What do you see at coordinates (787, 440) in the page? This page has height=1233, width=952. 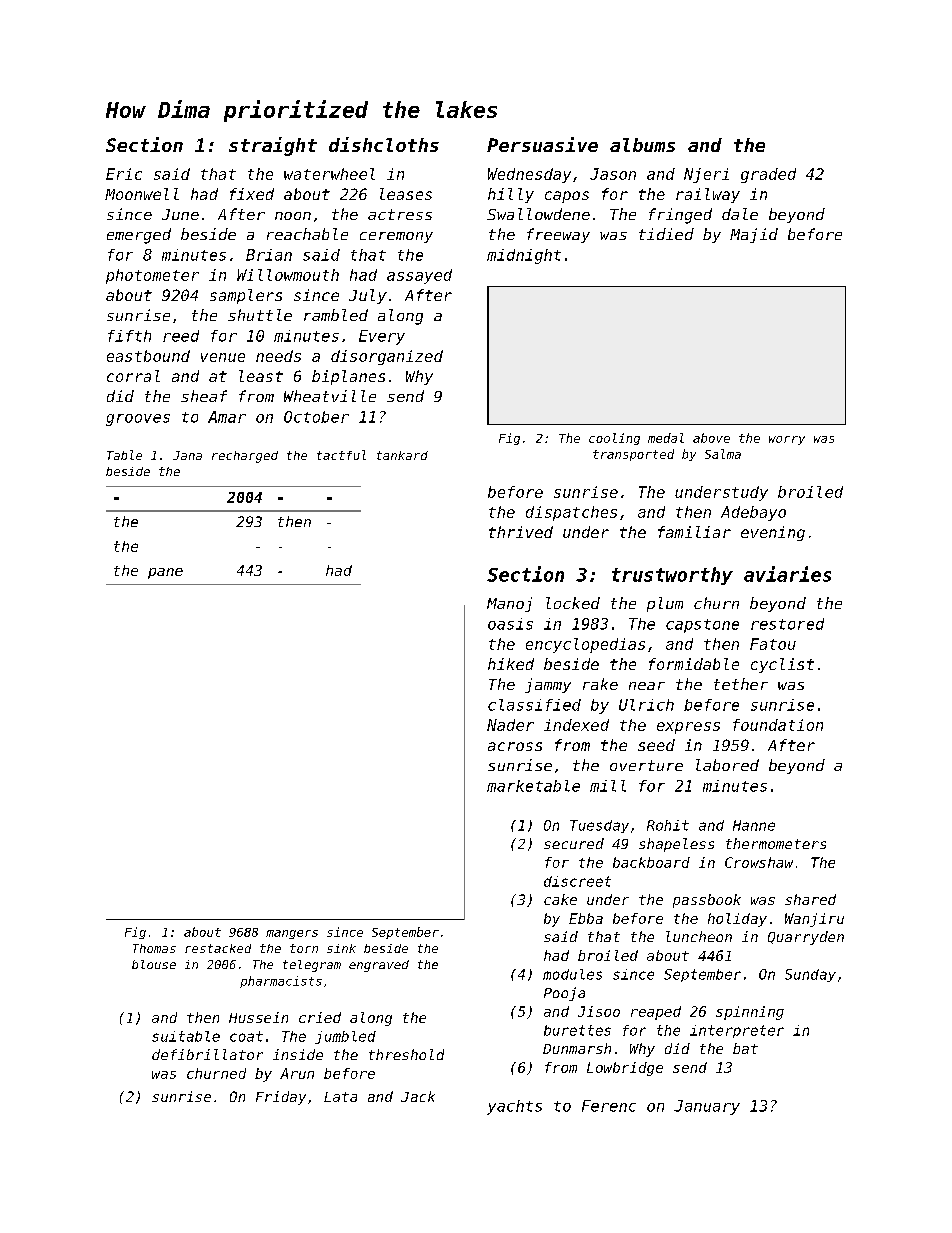 I see `worry` at bounding box center [787, 440].
